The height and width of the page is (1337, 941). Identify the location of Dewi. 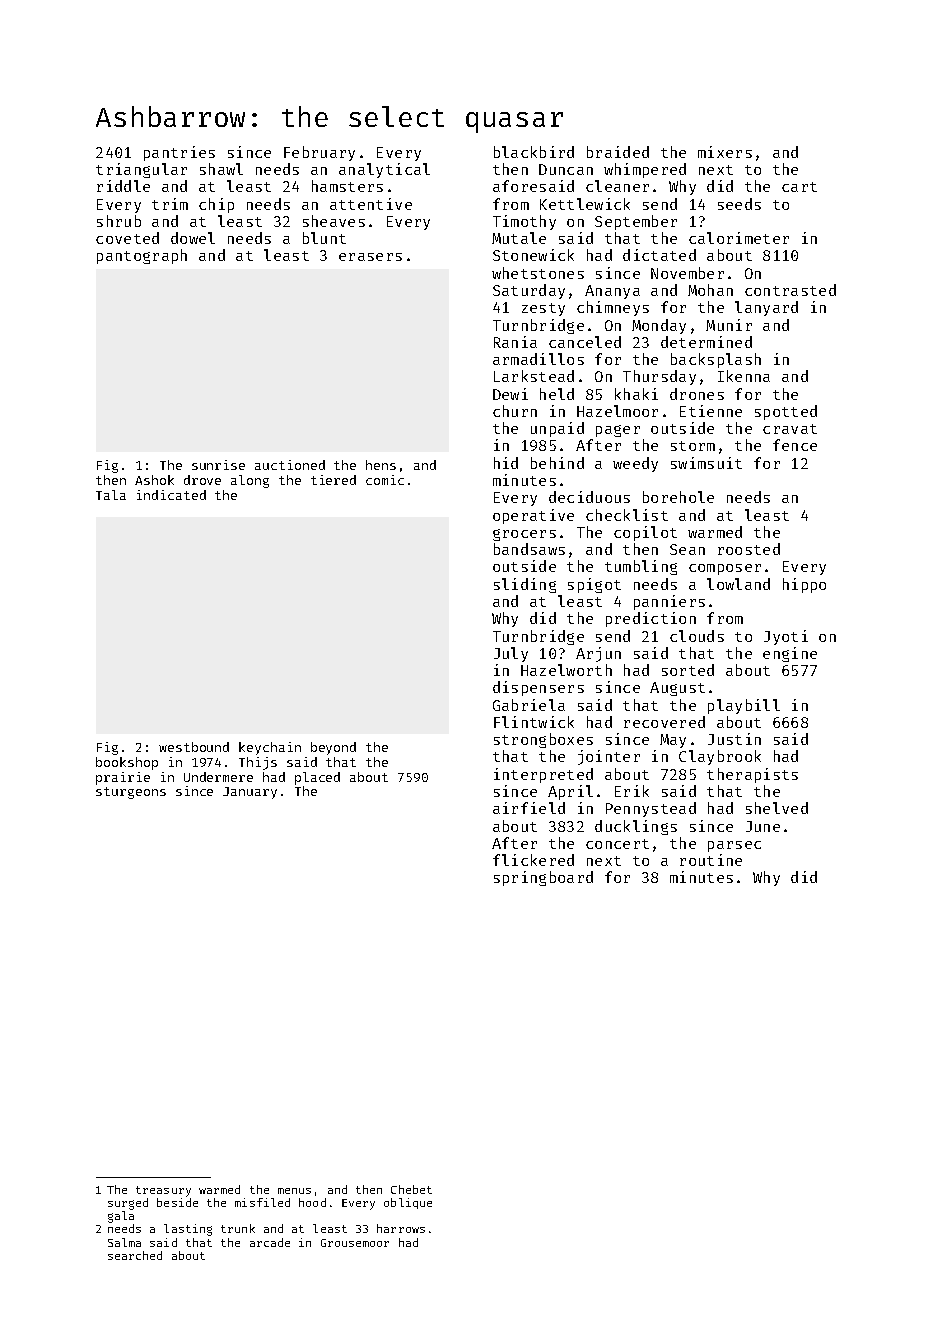
(510, 394).
